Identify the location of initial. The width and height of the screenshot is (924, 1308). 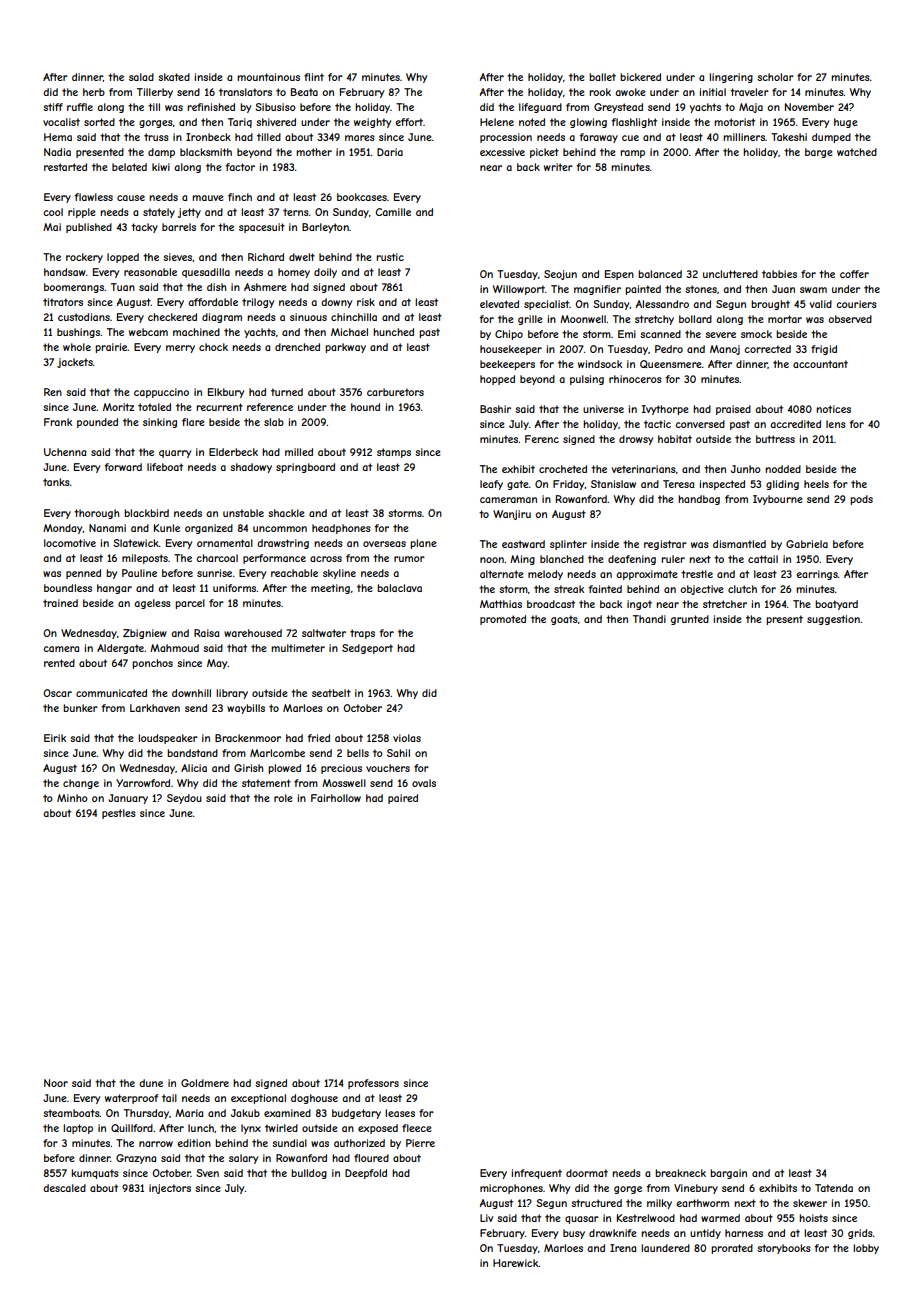
(712, 92).
